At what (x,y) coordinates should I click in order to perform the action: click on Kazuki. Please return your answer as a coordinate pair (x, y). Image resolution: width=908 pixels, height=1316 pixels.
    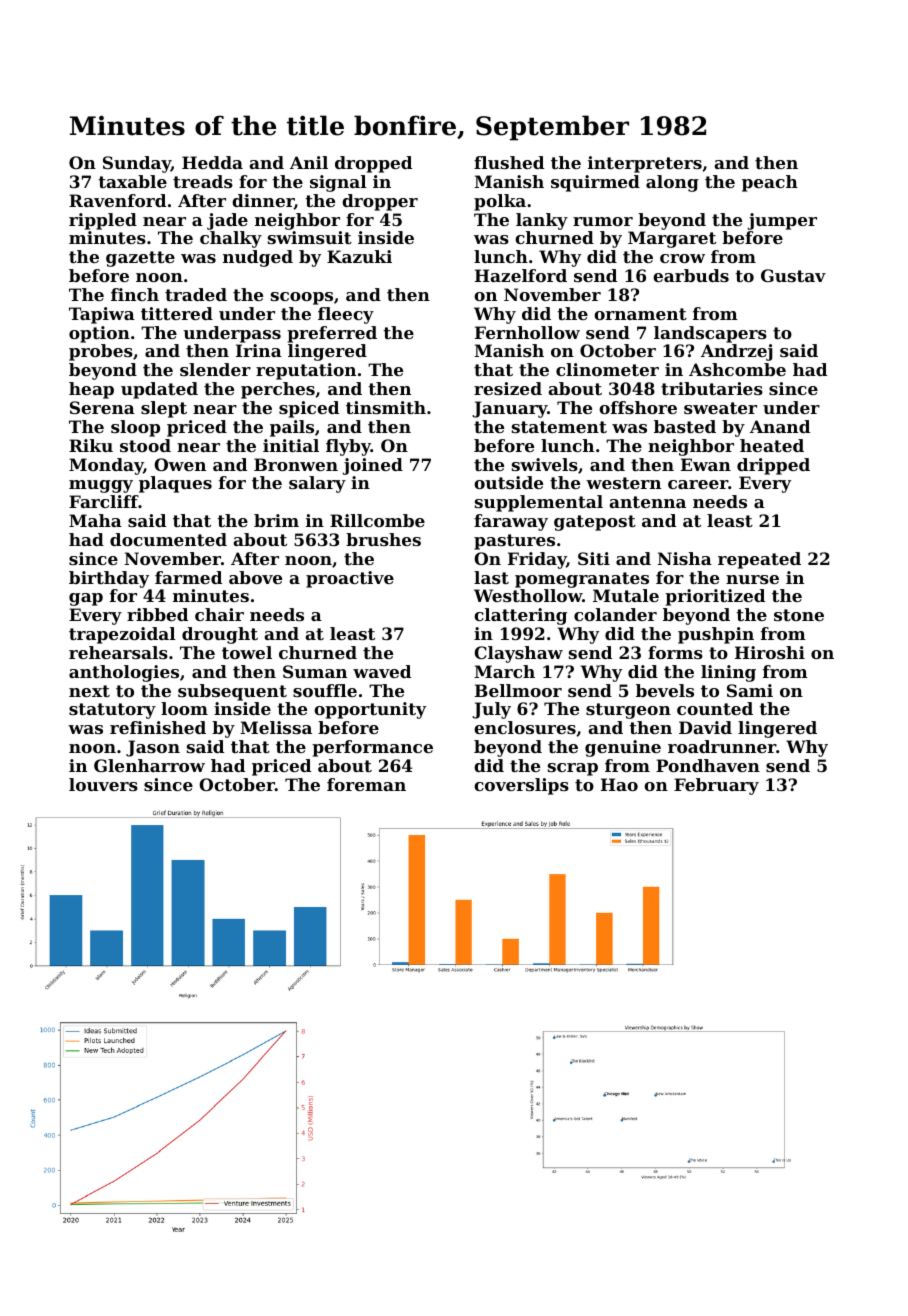
    Looking at the image, I should click on (359, 256).
